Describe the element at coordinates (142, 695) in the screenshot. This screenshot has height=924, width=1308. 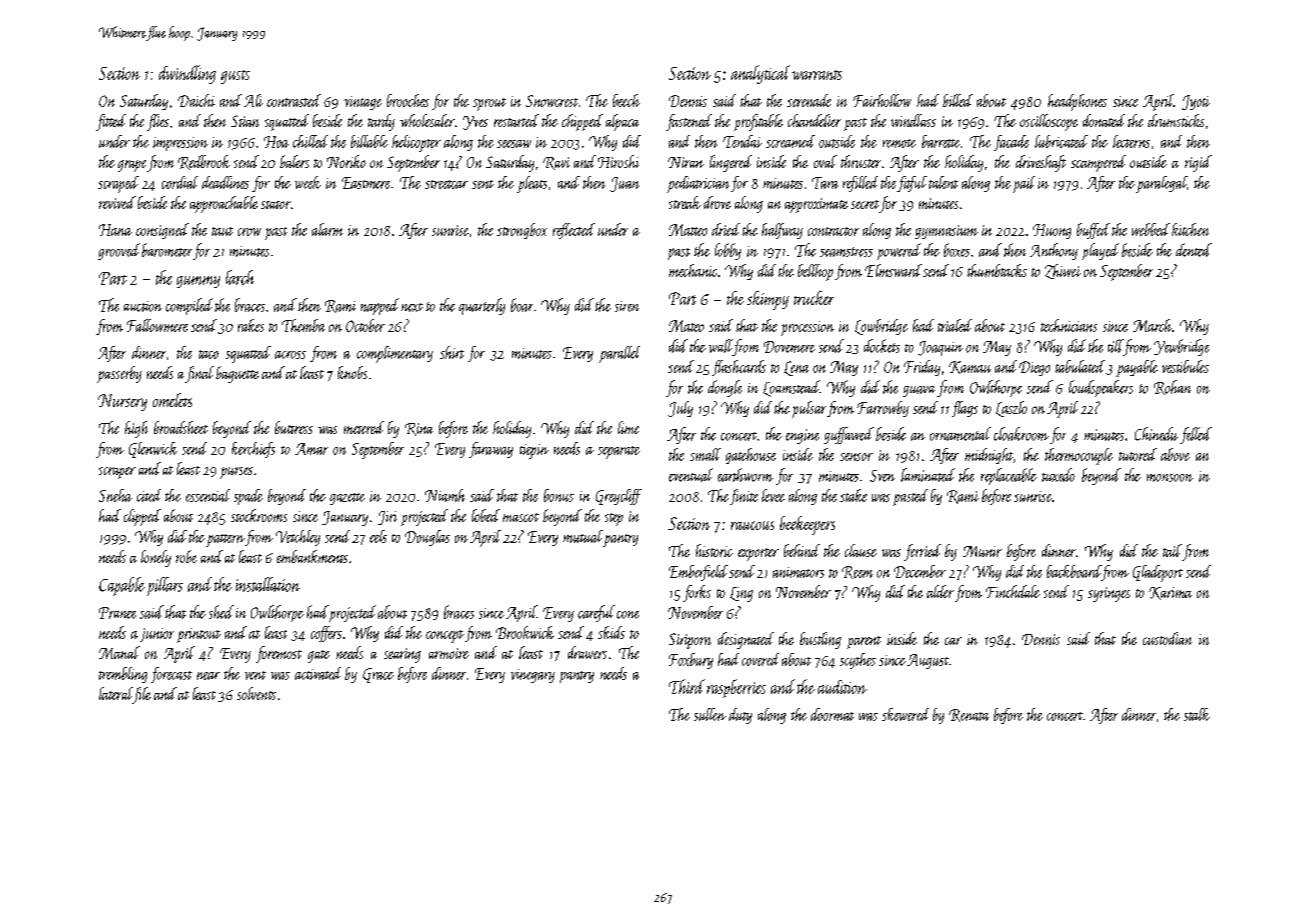
I see `file` at that location.
